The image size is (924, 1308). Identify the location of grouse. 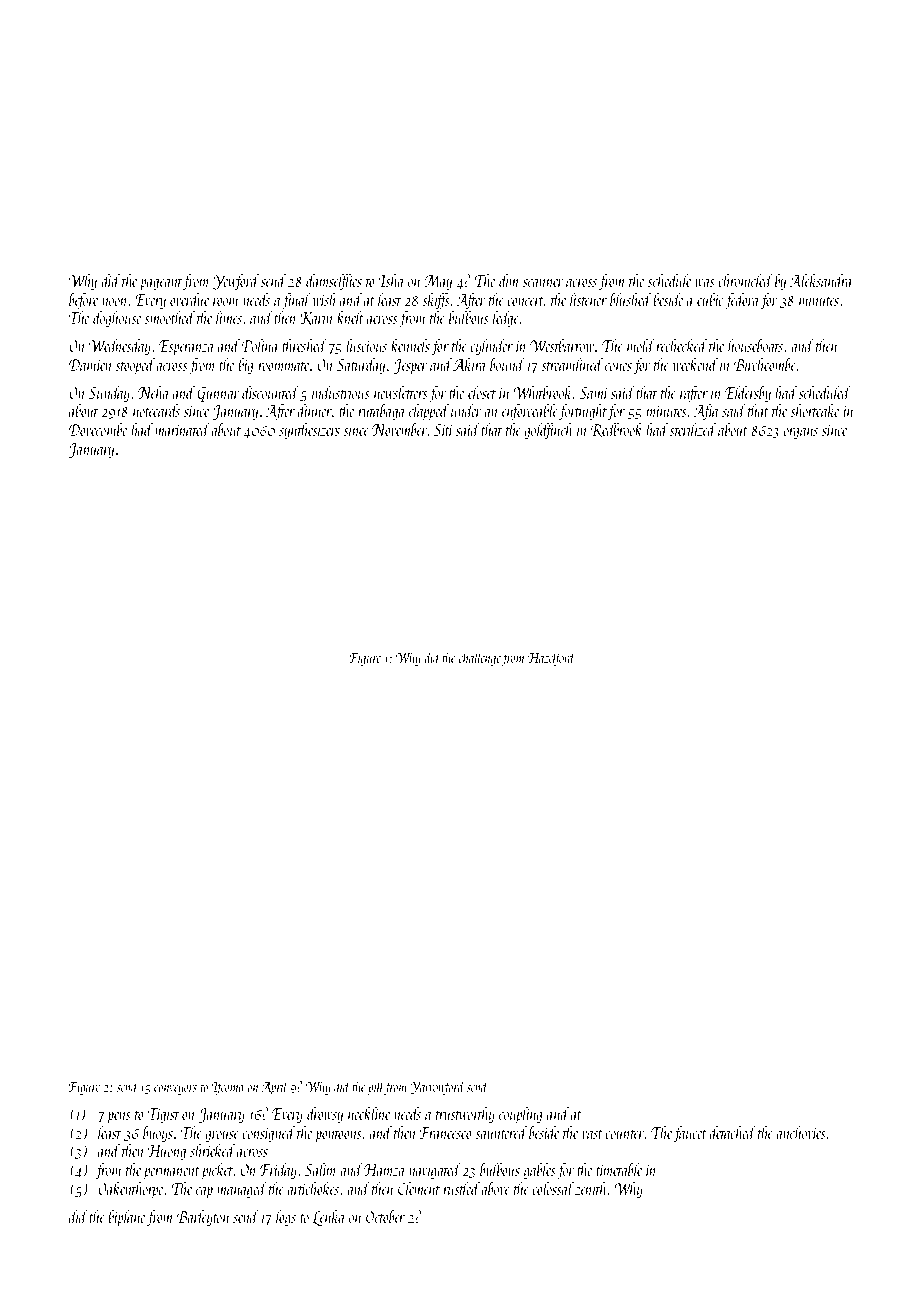
(222, 1137).
